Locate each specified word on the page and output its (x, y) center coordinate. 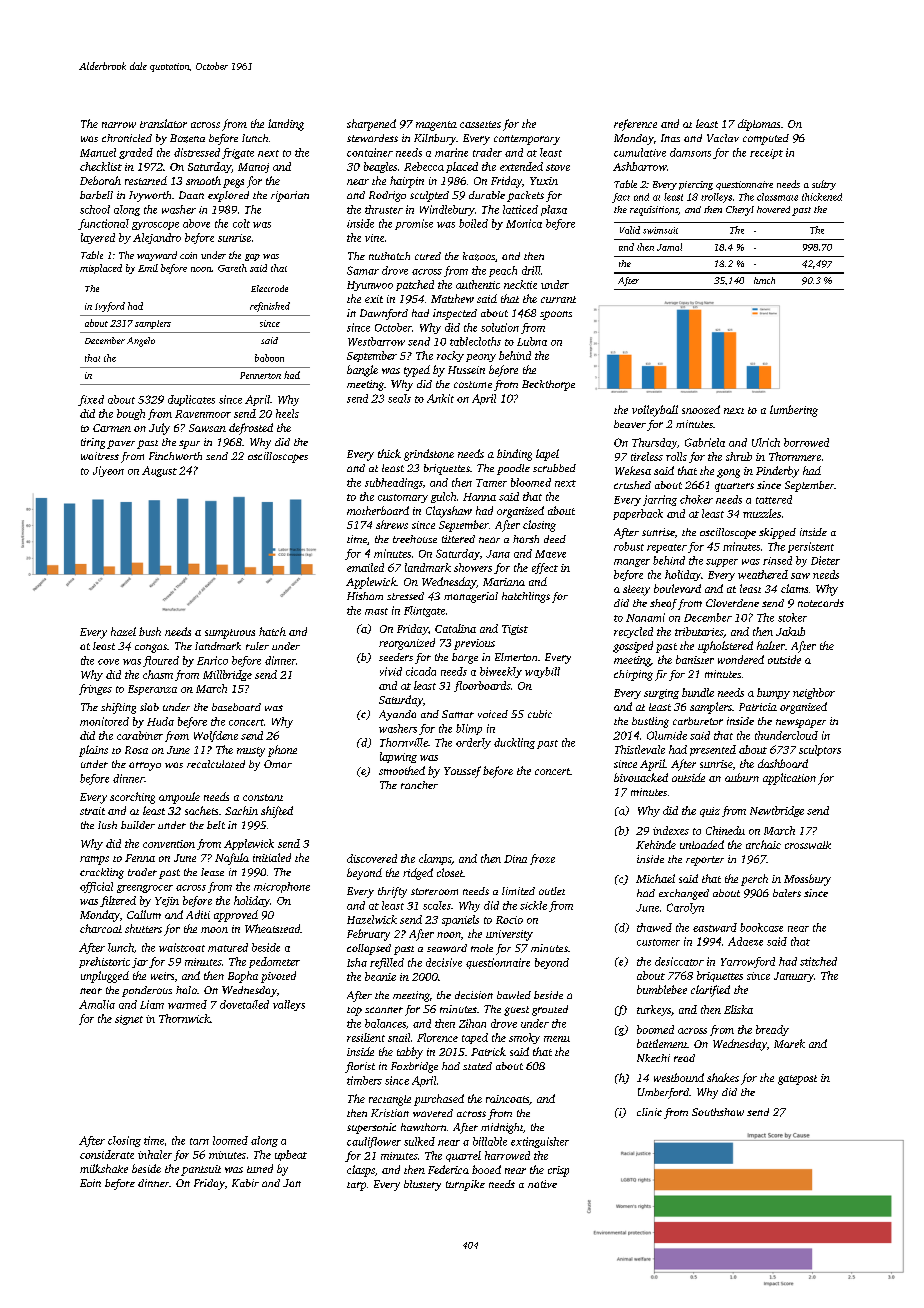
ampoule (179, 798)
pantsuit (201, 1170)
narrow (119, 125)
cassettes (480, 124)
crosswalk (808, 845)
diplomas (759, 125)
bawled (514, 995)
